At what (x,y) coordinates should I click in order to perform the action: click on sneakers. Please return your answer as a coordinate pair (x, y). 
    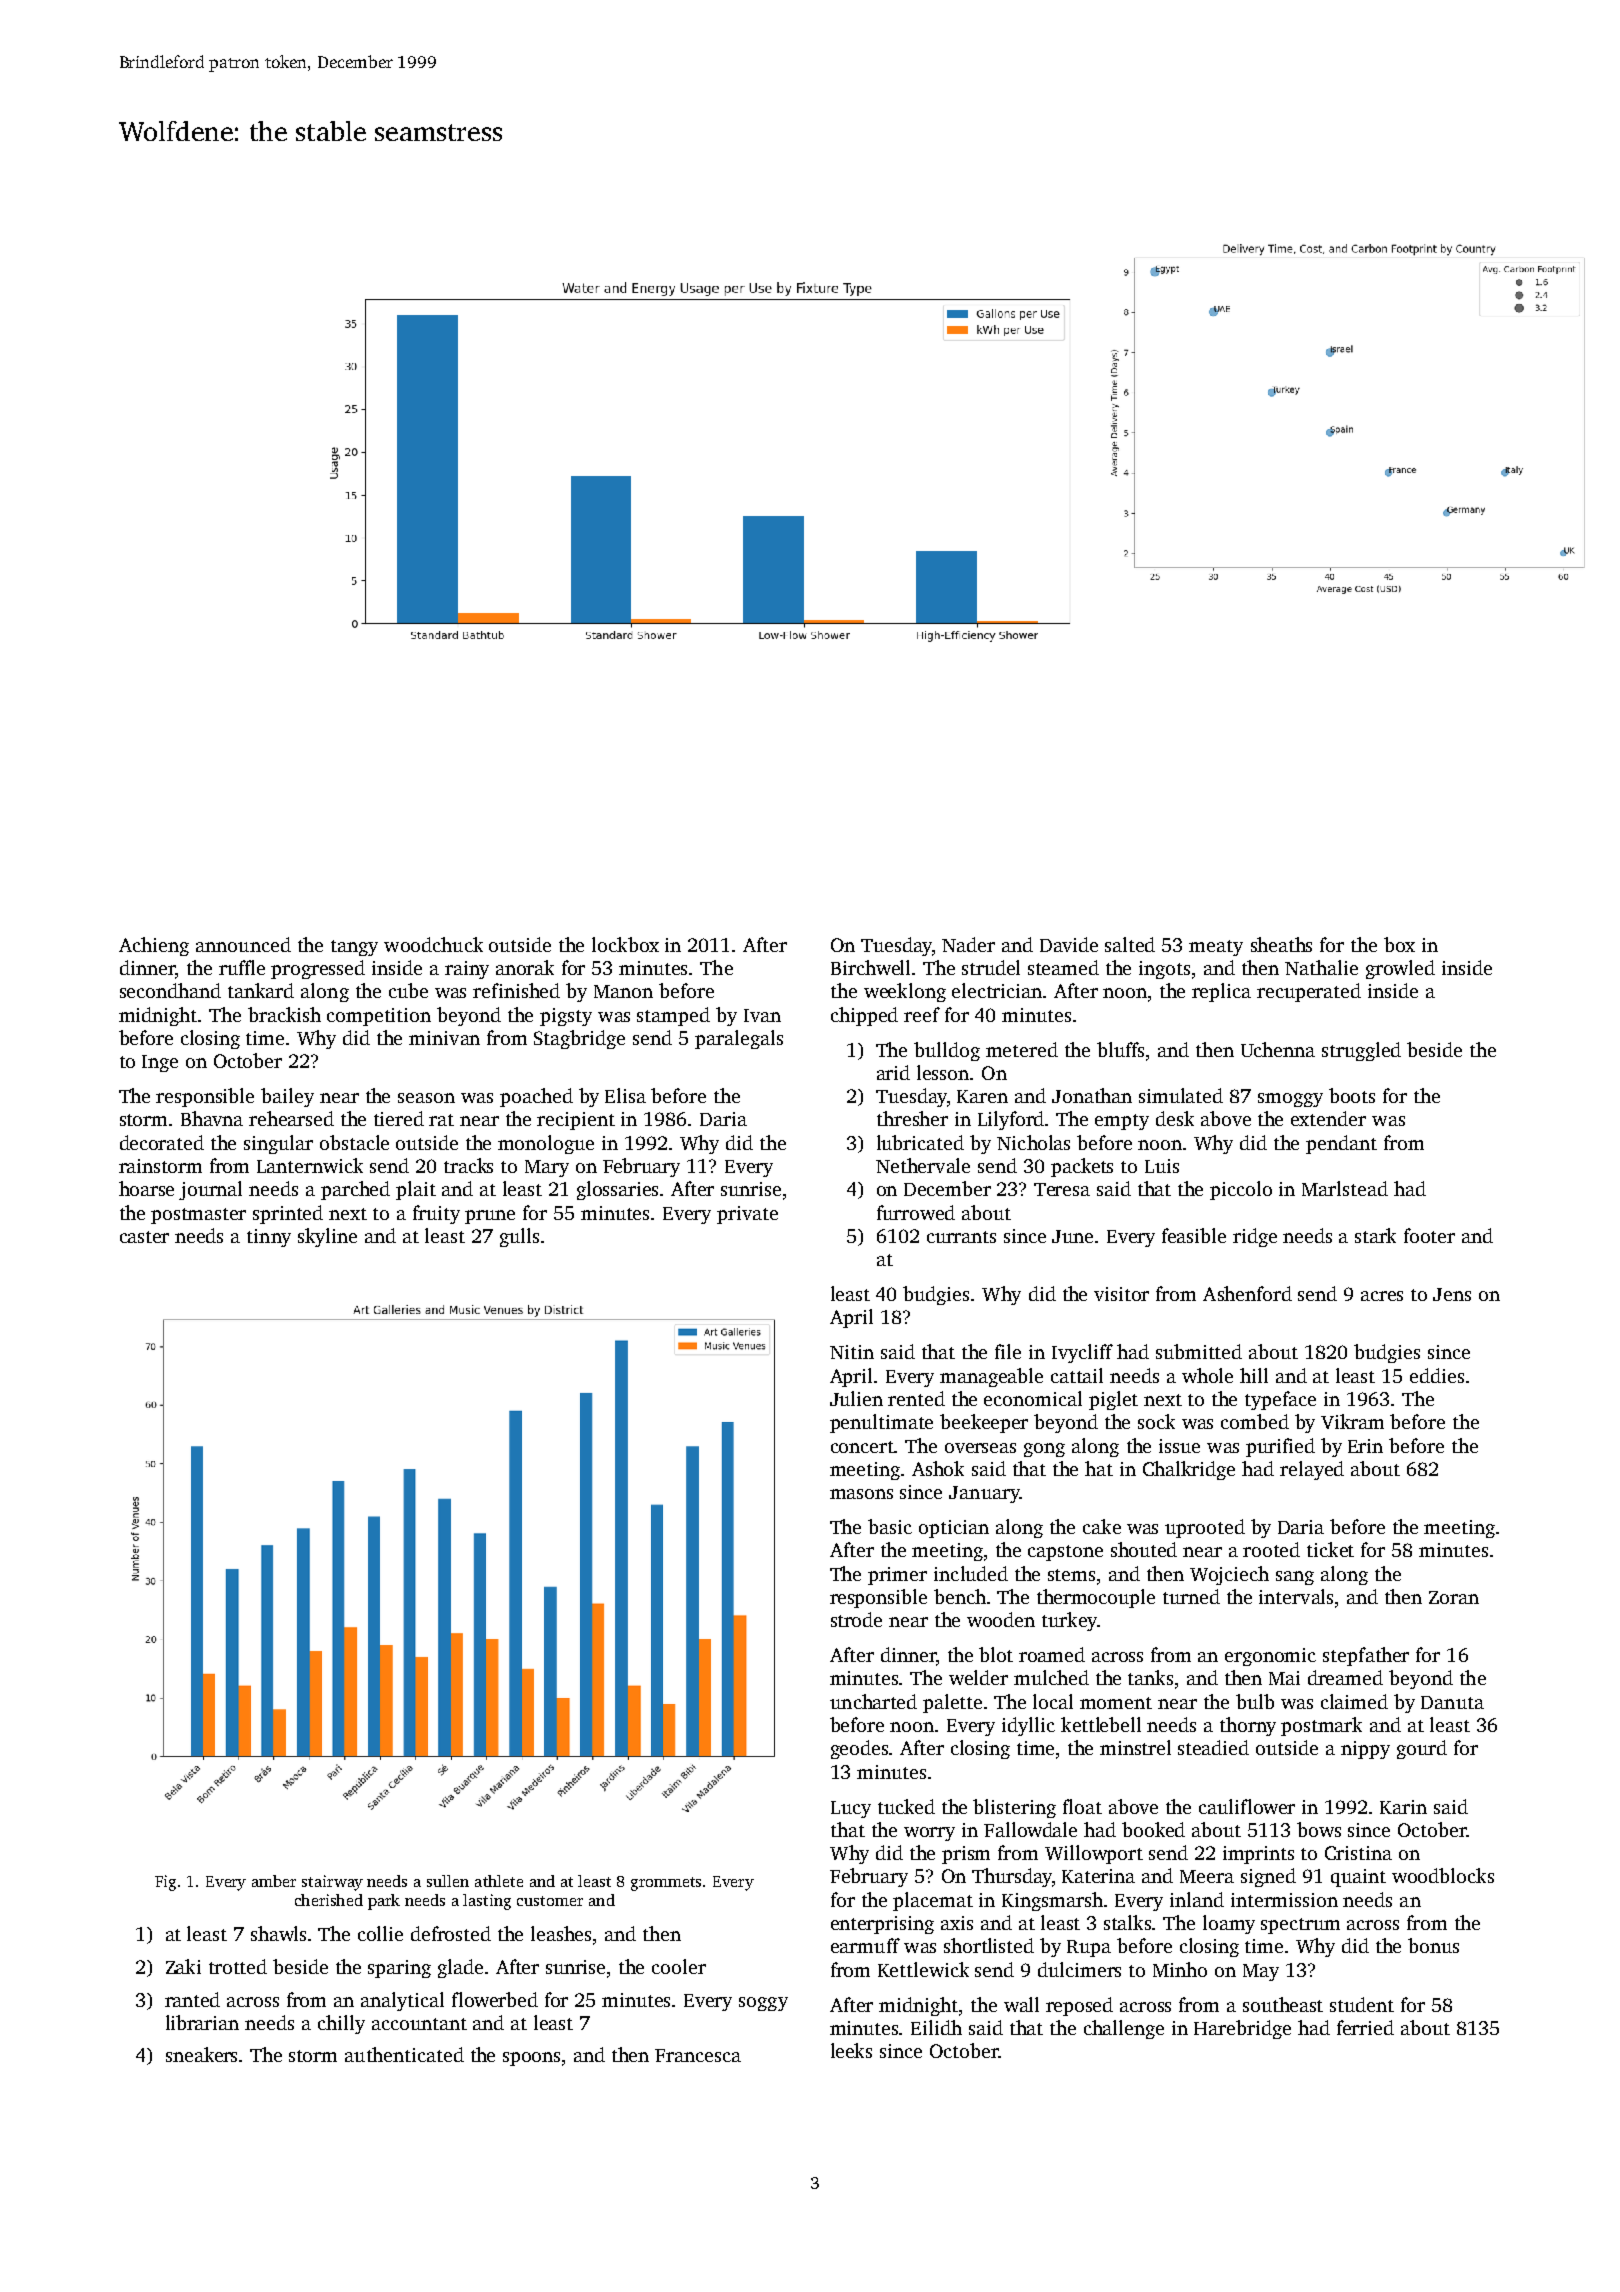
    Looking at the image, I should click on (201, 2054).
